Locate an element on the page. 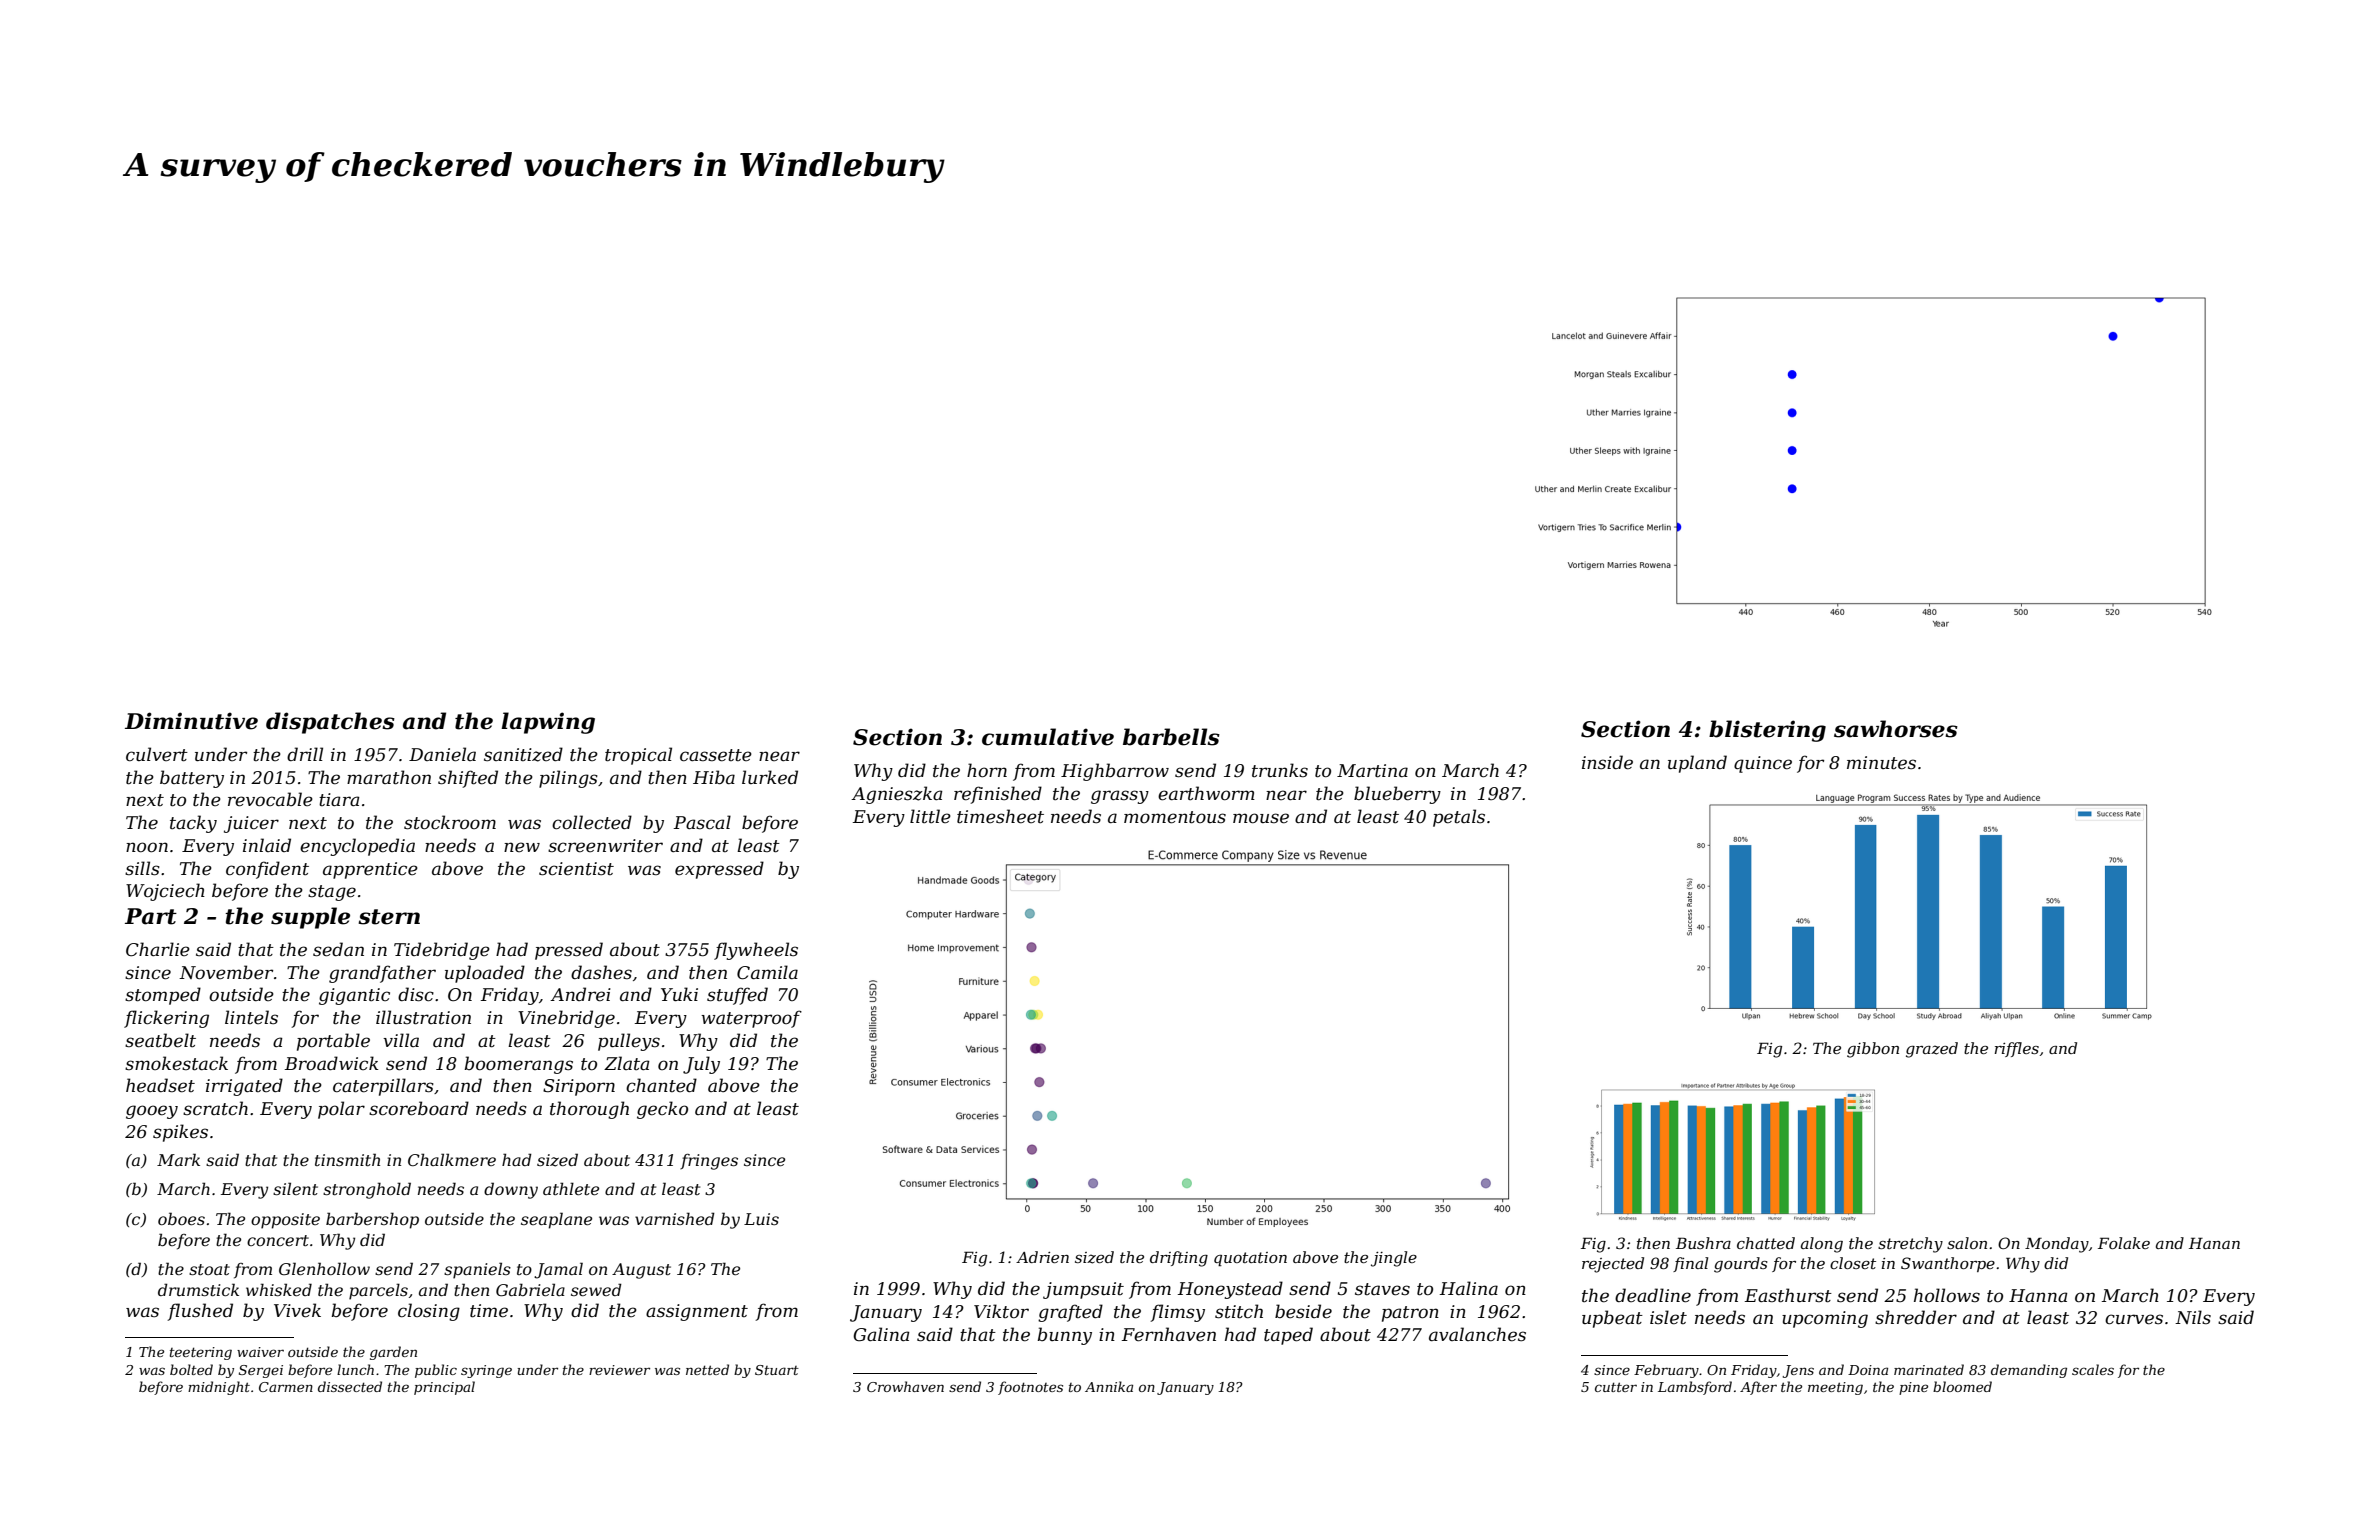 The image size is (2380, 1540). scientist is located at coordinates (576, 869).
